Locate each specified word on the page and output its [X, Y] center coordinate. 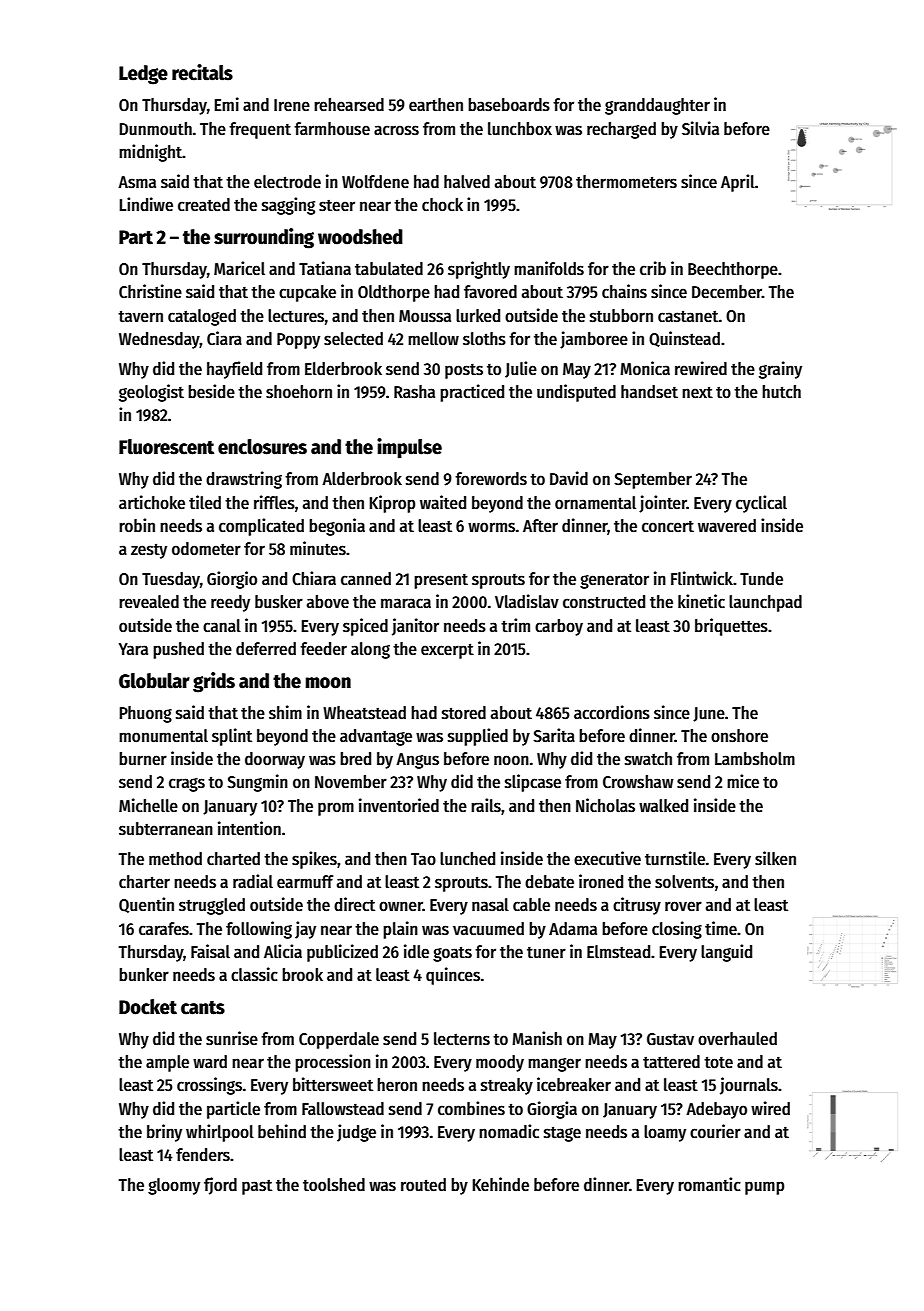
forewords [491, 479]
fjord [220, 1186]
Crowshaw [638, 782]
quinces [453, 976]
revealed [149, 602]
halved [467, 182]
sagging [288, 206]
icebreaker [574, 1084]
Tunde [761, 579]
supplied [478, 737]
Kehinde [500, 1184]
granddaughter [657, 106]
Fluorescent [166, 447]
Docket [148, 1007]
